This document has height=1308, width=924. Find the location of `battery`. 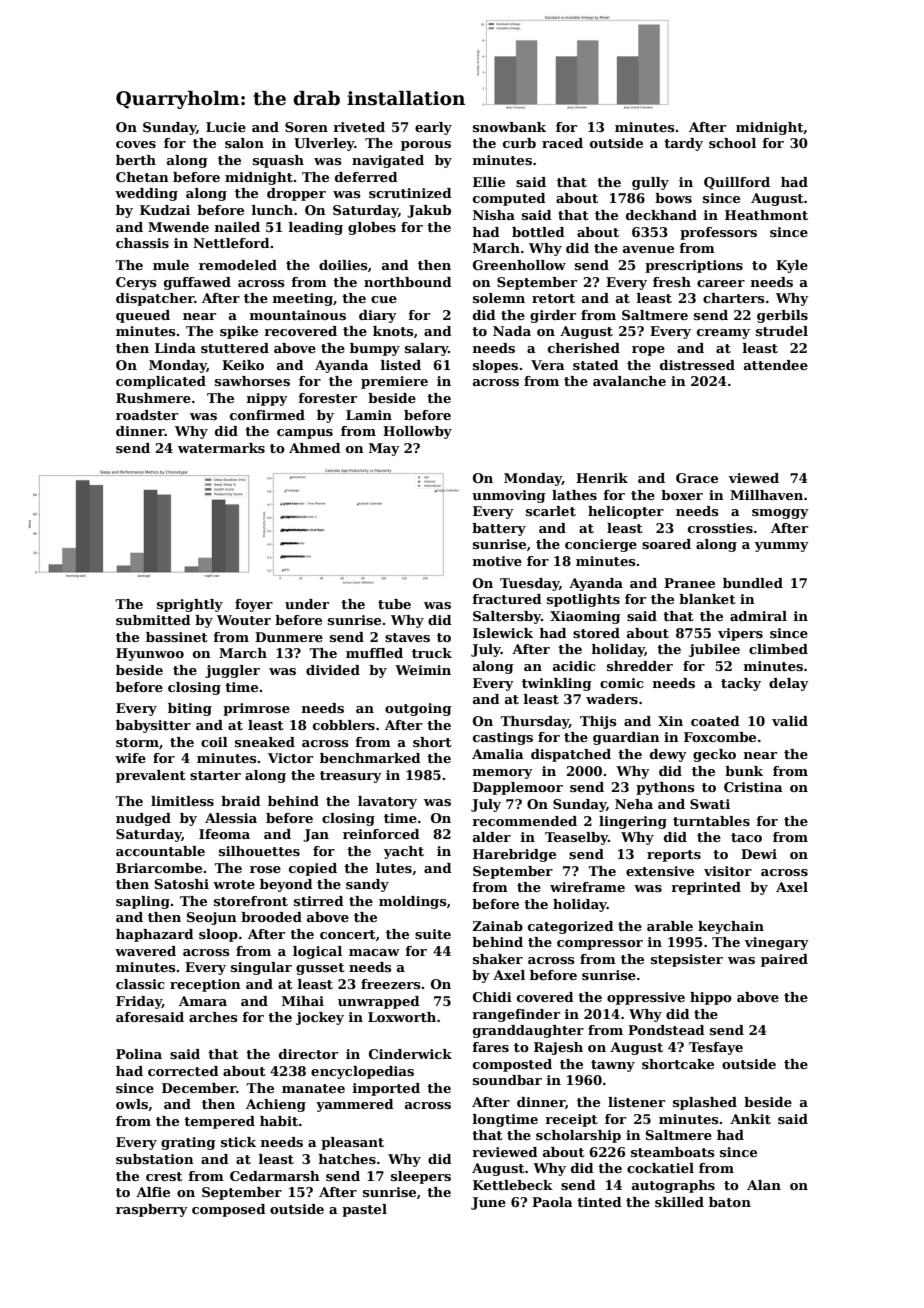

battery is located at coordinates (499, 529).
